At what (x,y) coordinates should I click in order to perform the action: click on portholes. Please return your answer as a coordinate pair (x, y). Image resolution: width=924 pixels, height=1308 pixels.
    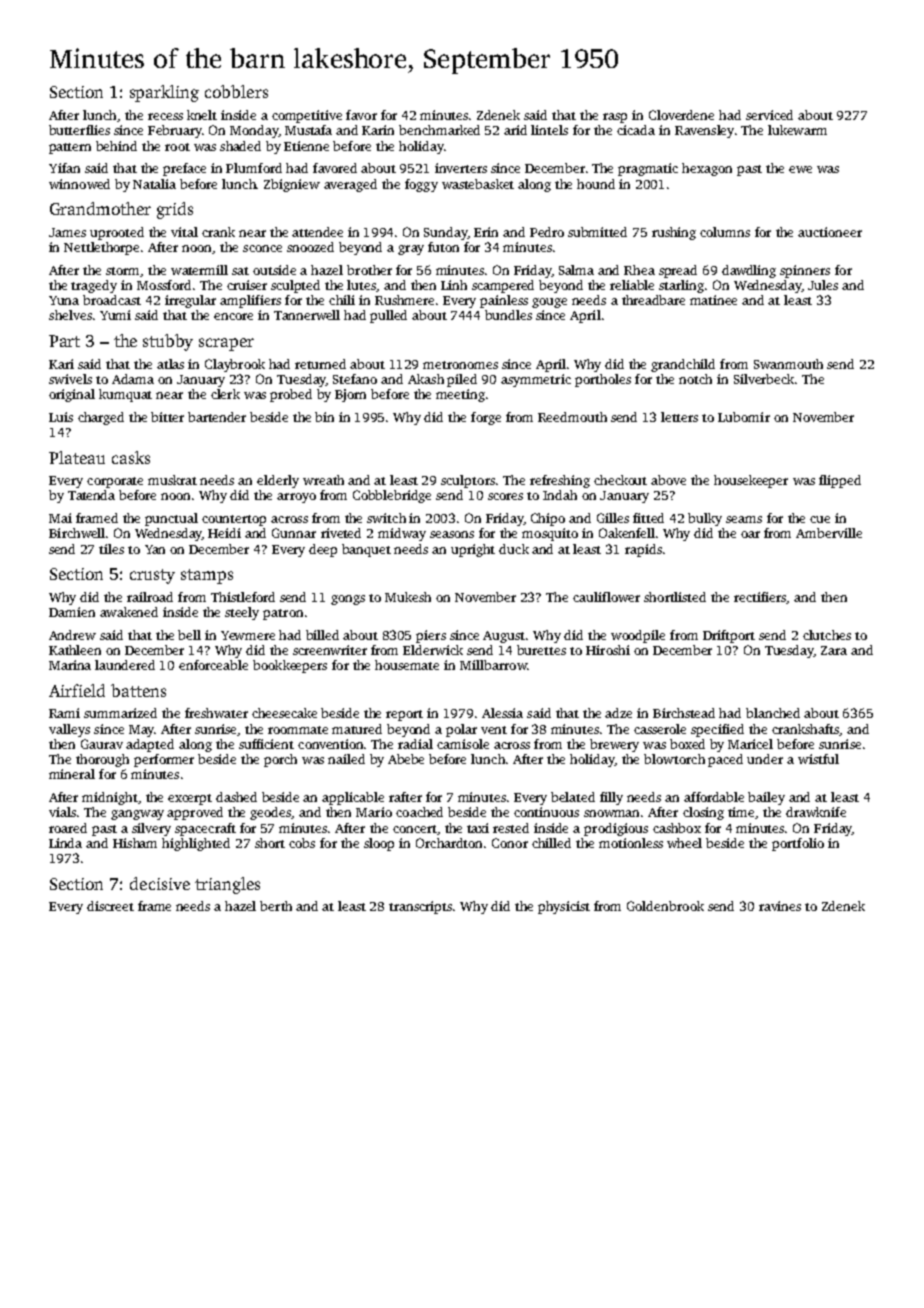
    Looking at the image, I should click on (603, 380).
